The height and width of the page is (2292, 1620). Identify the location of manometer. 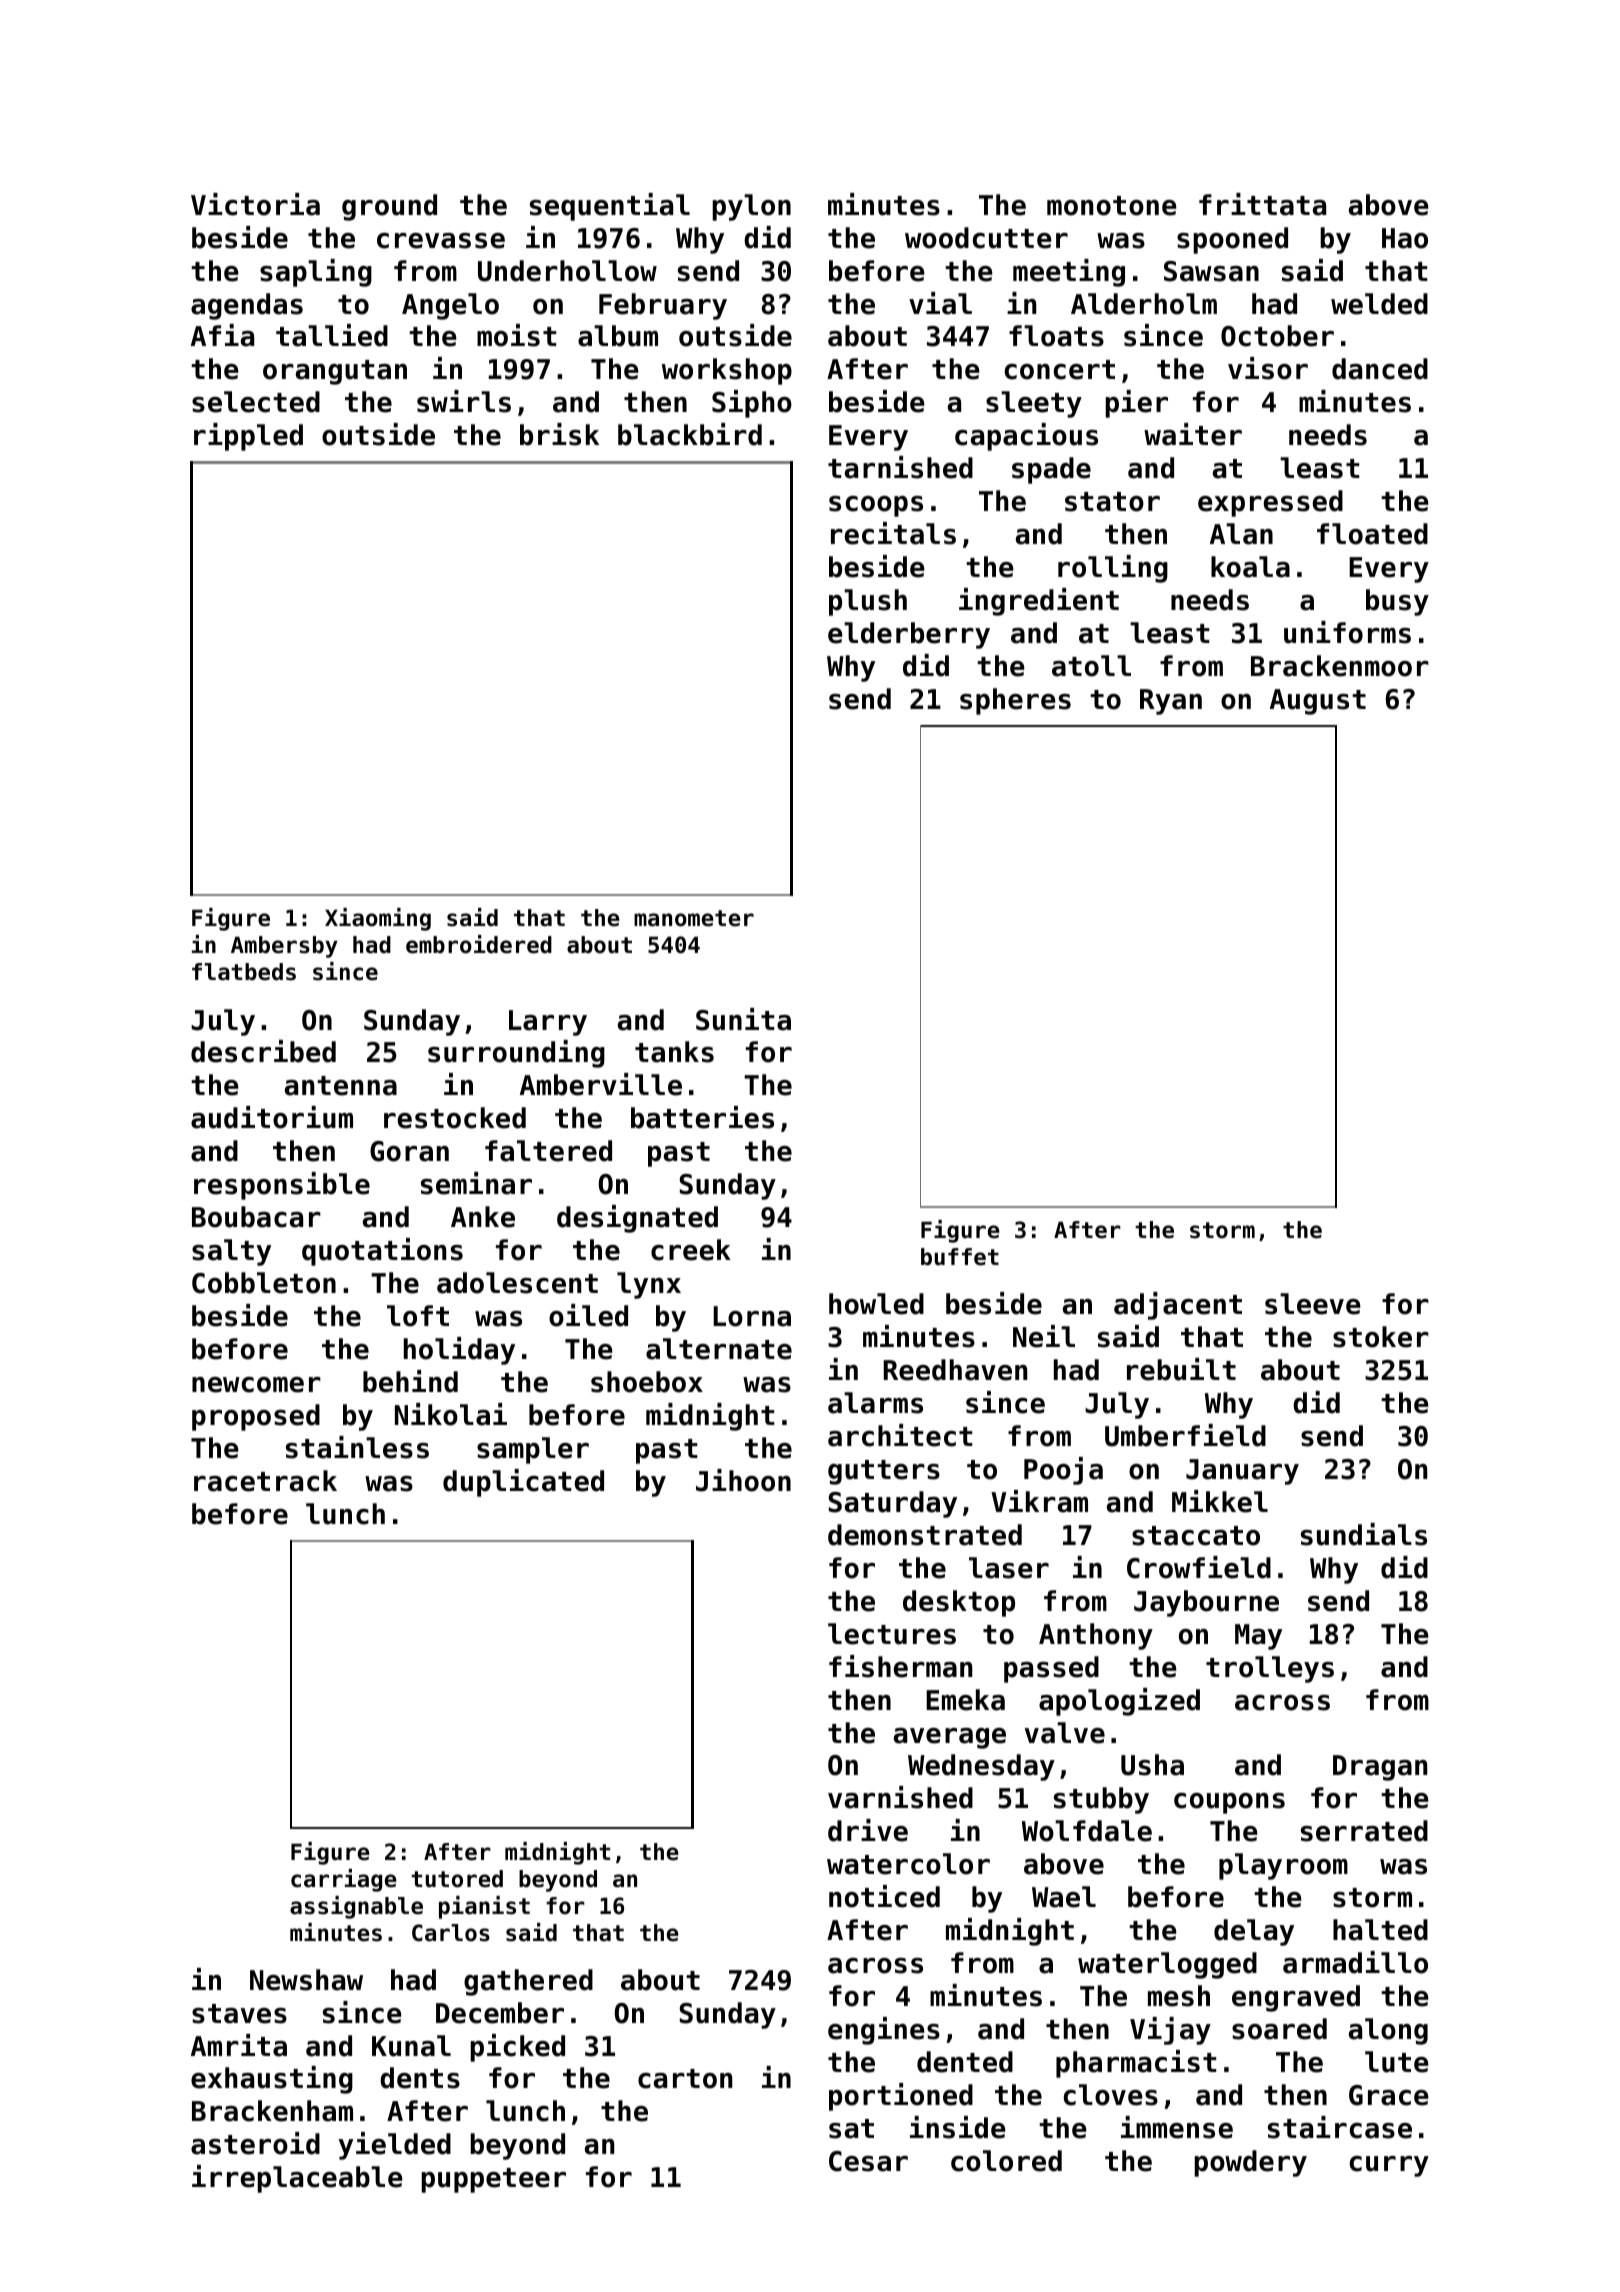
(694, 918).
